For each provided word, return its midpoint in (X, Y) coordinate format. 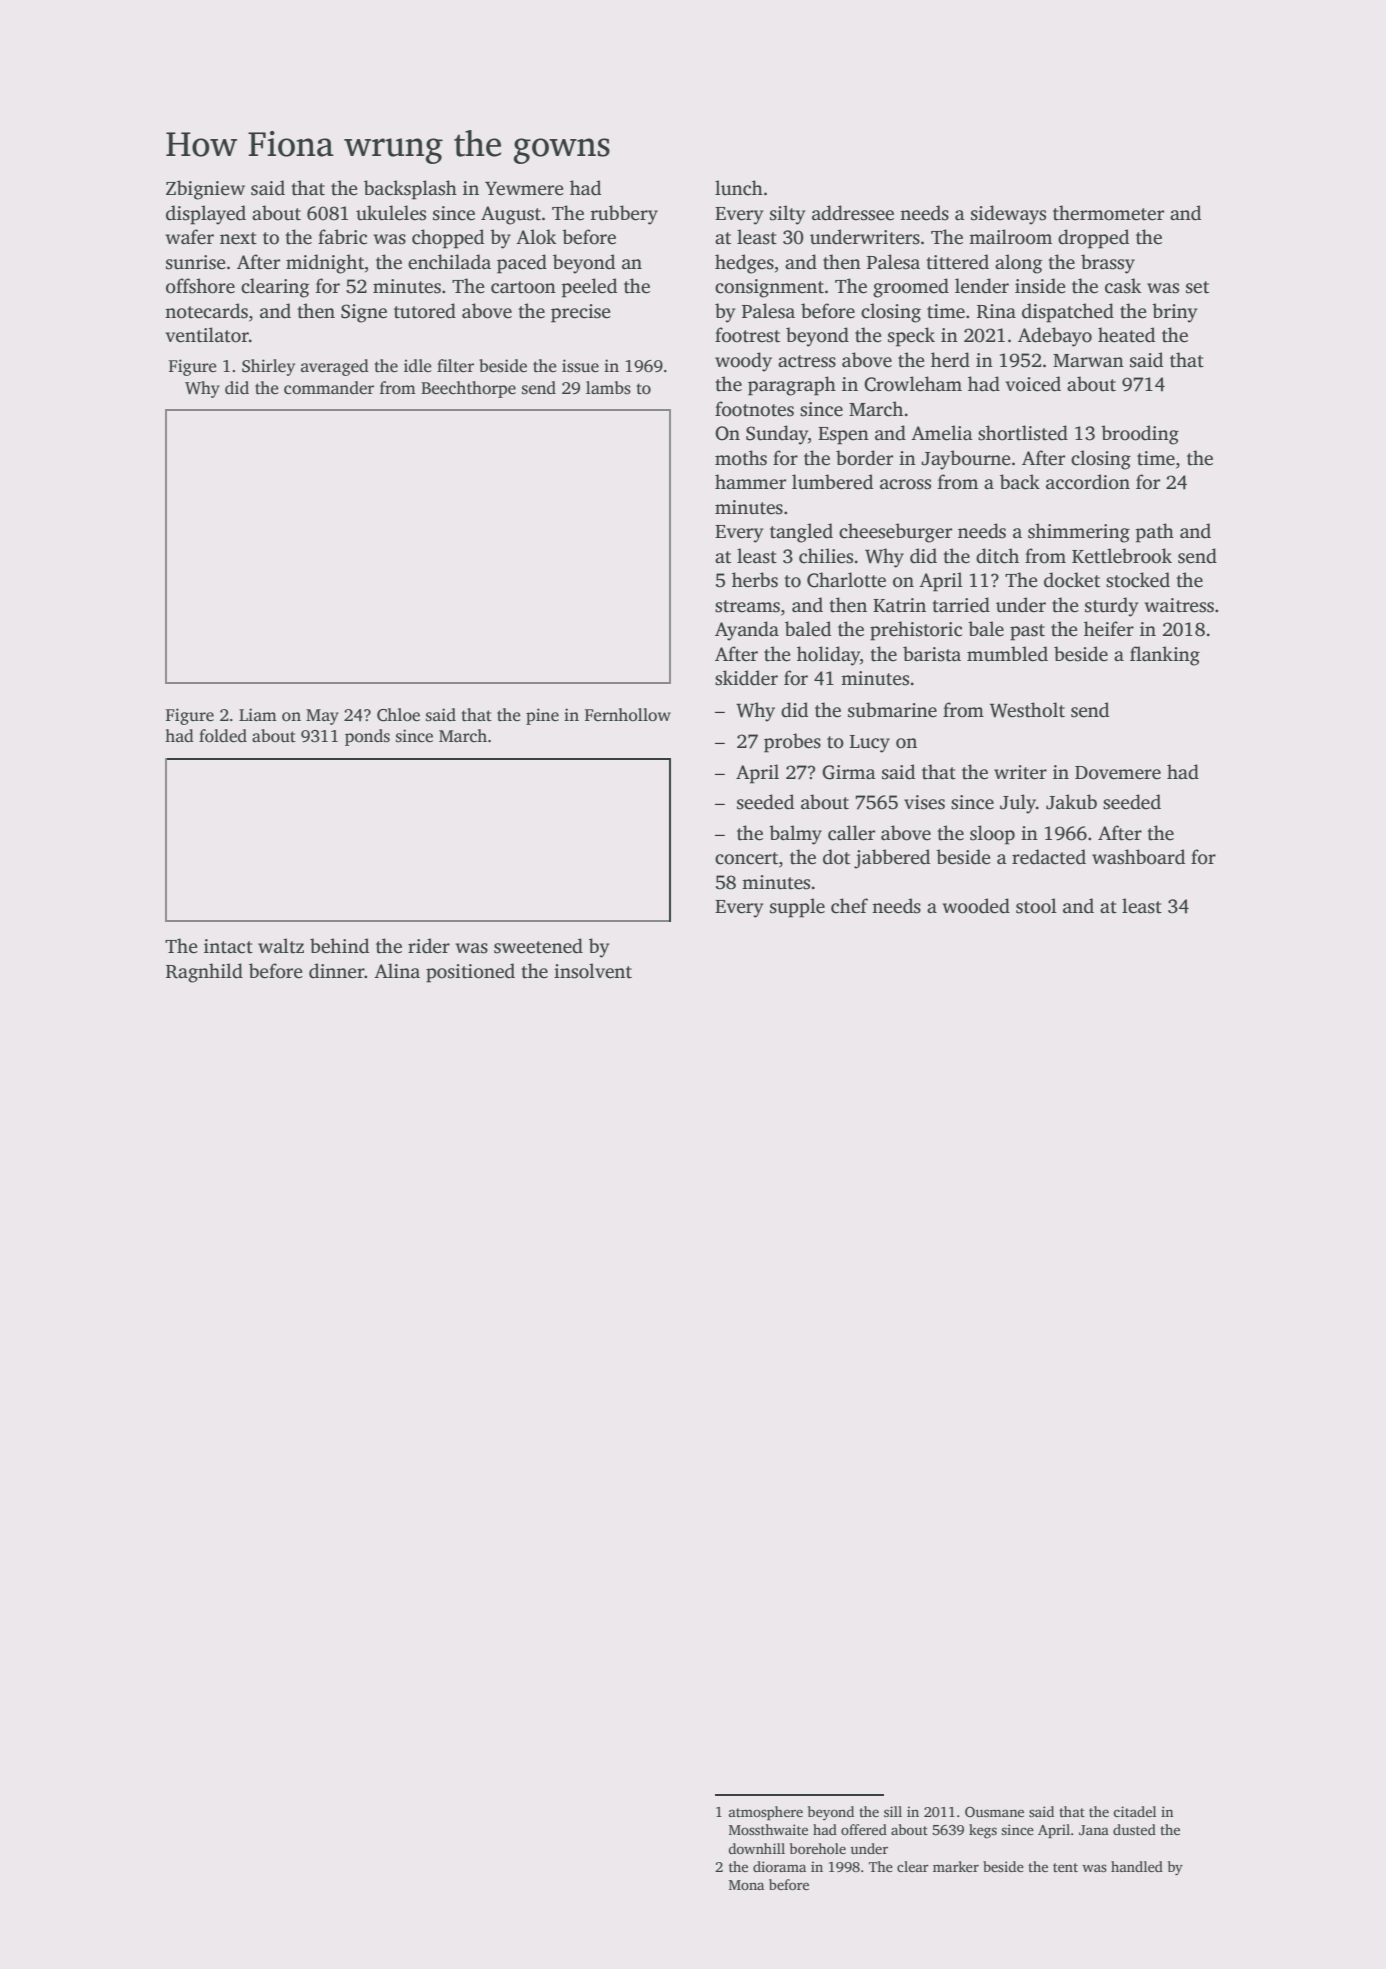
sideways (1008, 215)
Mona (746, 1885)
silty (787, 215)
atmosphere (766, 1813)
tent (1065, 1867)
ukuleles (391, 213)
